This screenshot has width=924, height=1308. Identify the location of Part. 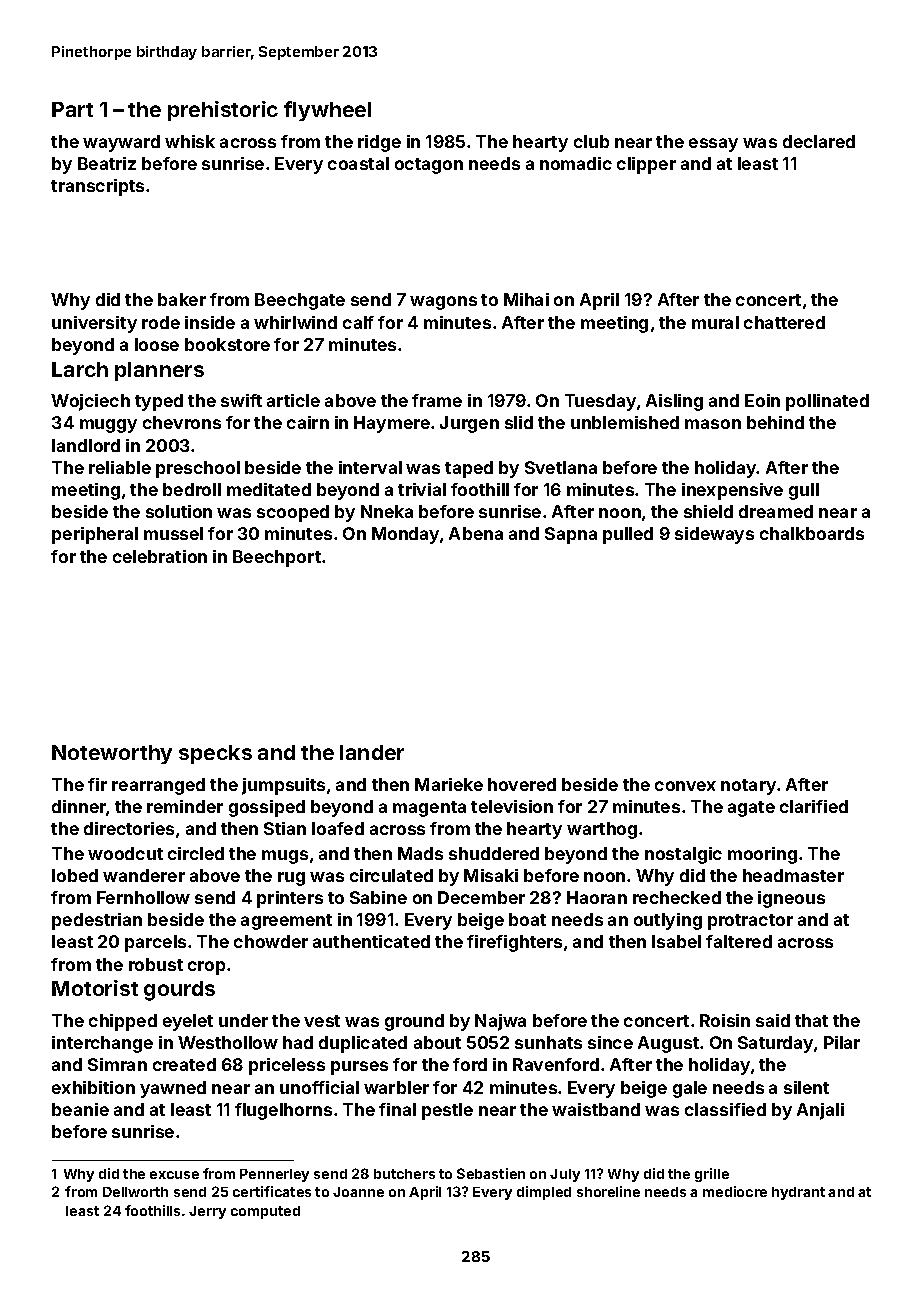
(72, 109).
